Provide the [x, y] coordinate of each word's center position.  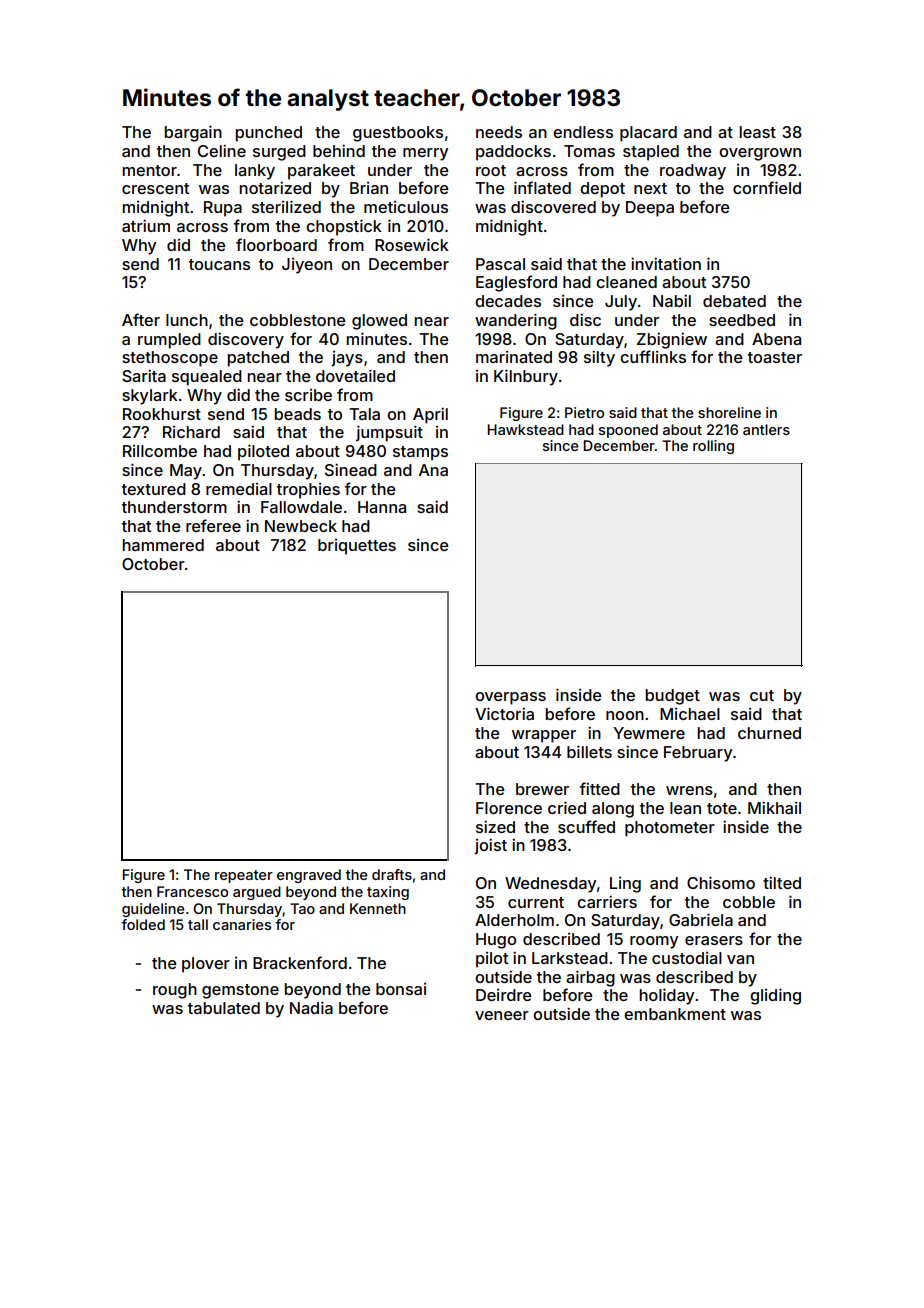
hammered [163, 545]
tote [722, 808]
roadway [693, 172]
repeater [244, 876]
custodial [687, 958]
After [141, 319]
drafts [392, 874]
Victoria [504, 713]
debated [734, 301]
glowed [379, 322]
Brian [369, 188]
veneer [502, 1015]
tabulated [224, 1008]
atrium [146, 225]
